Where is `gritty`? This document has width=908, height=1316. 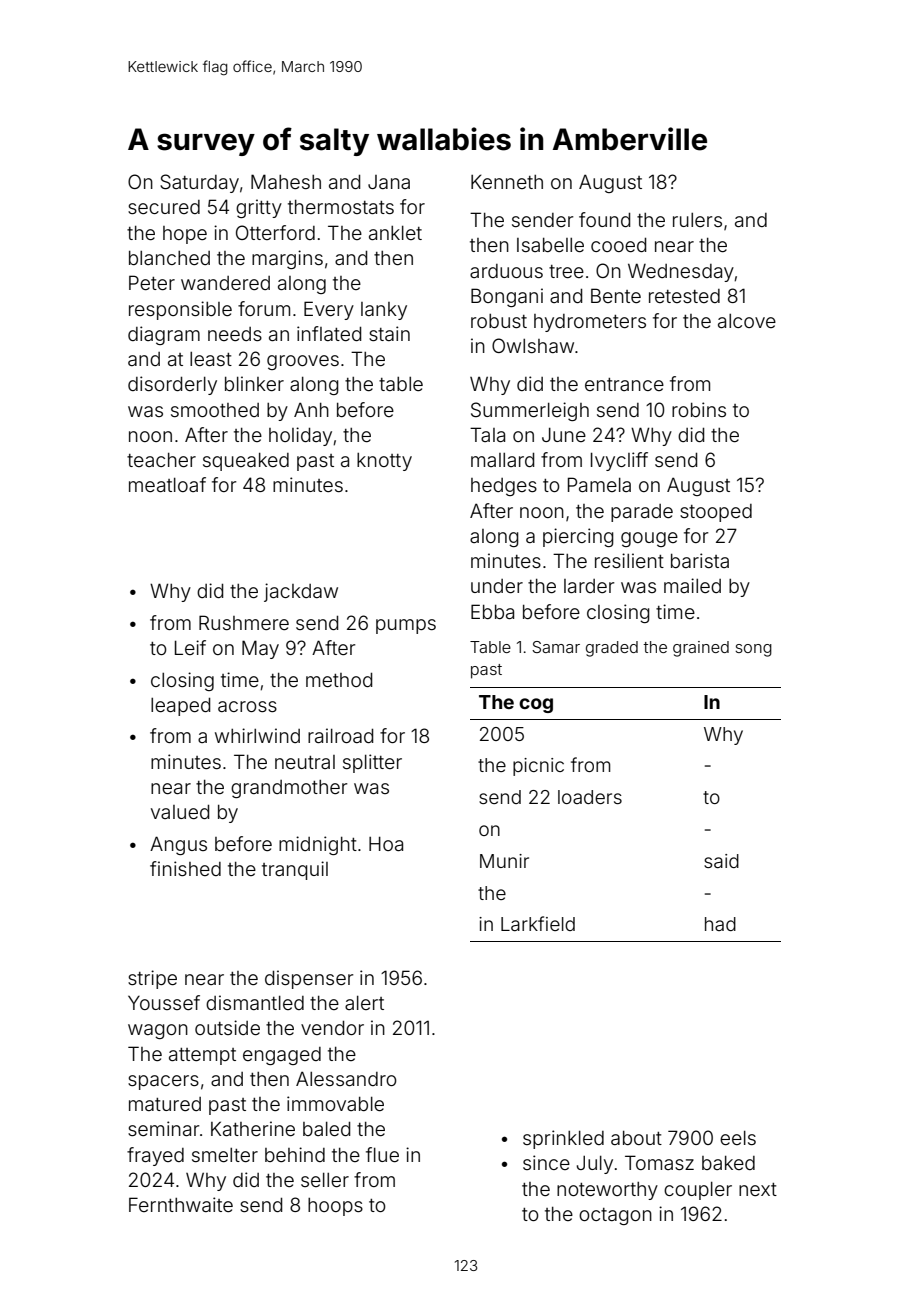
gritty is located at coordinates (259, 208).
